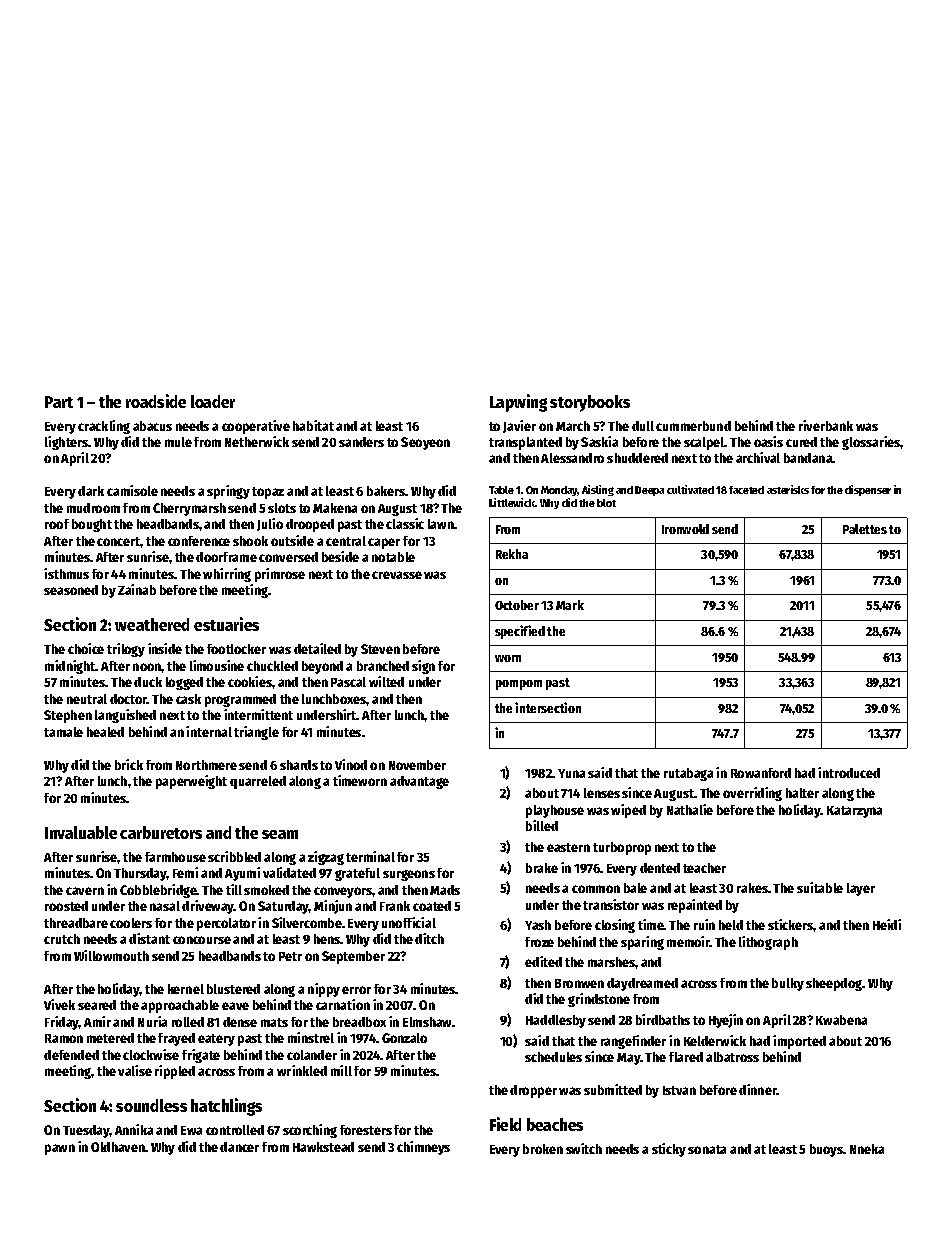  I want to click on Yash, so click(538, 925).
